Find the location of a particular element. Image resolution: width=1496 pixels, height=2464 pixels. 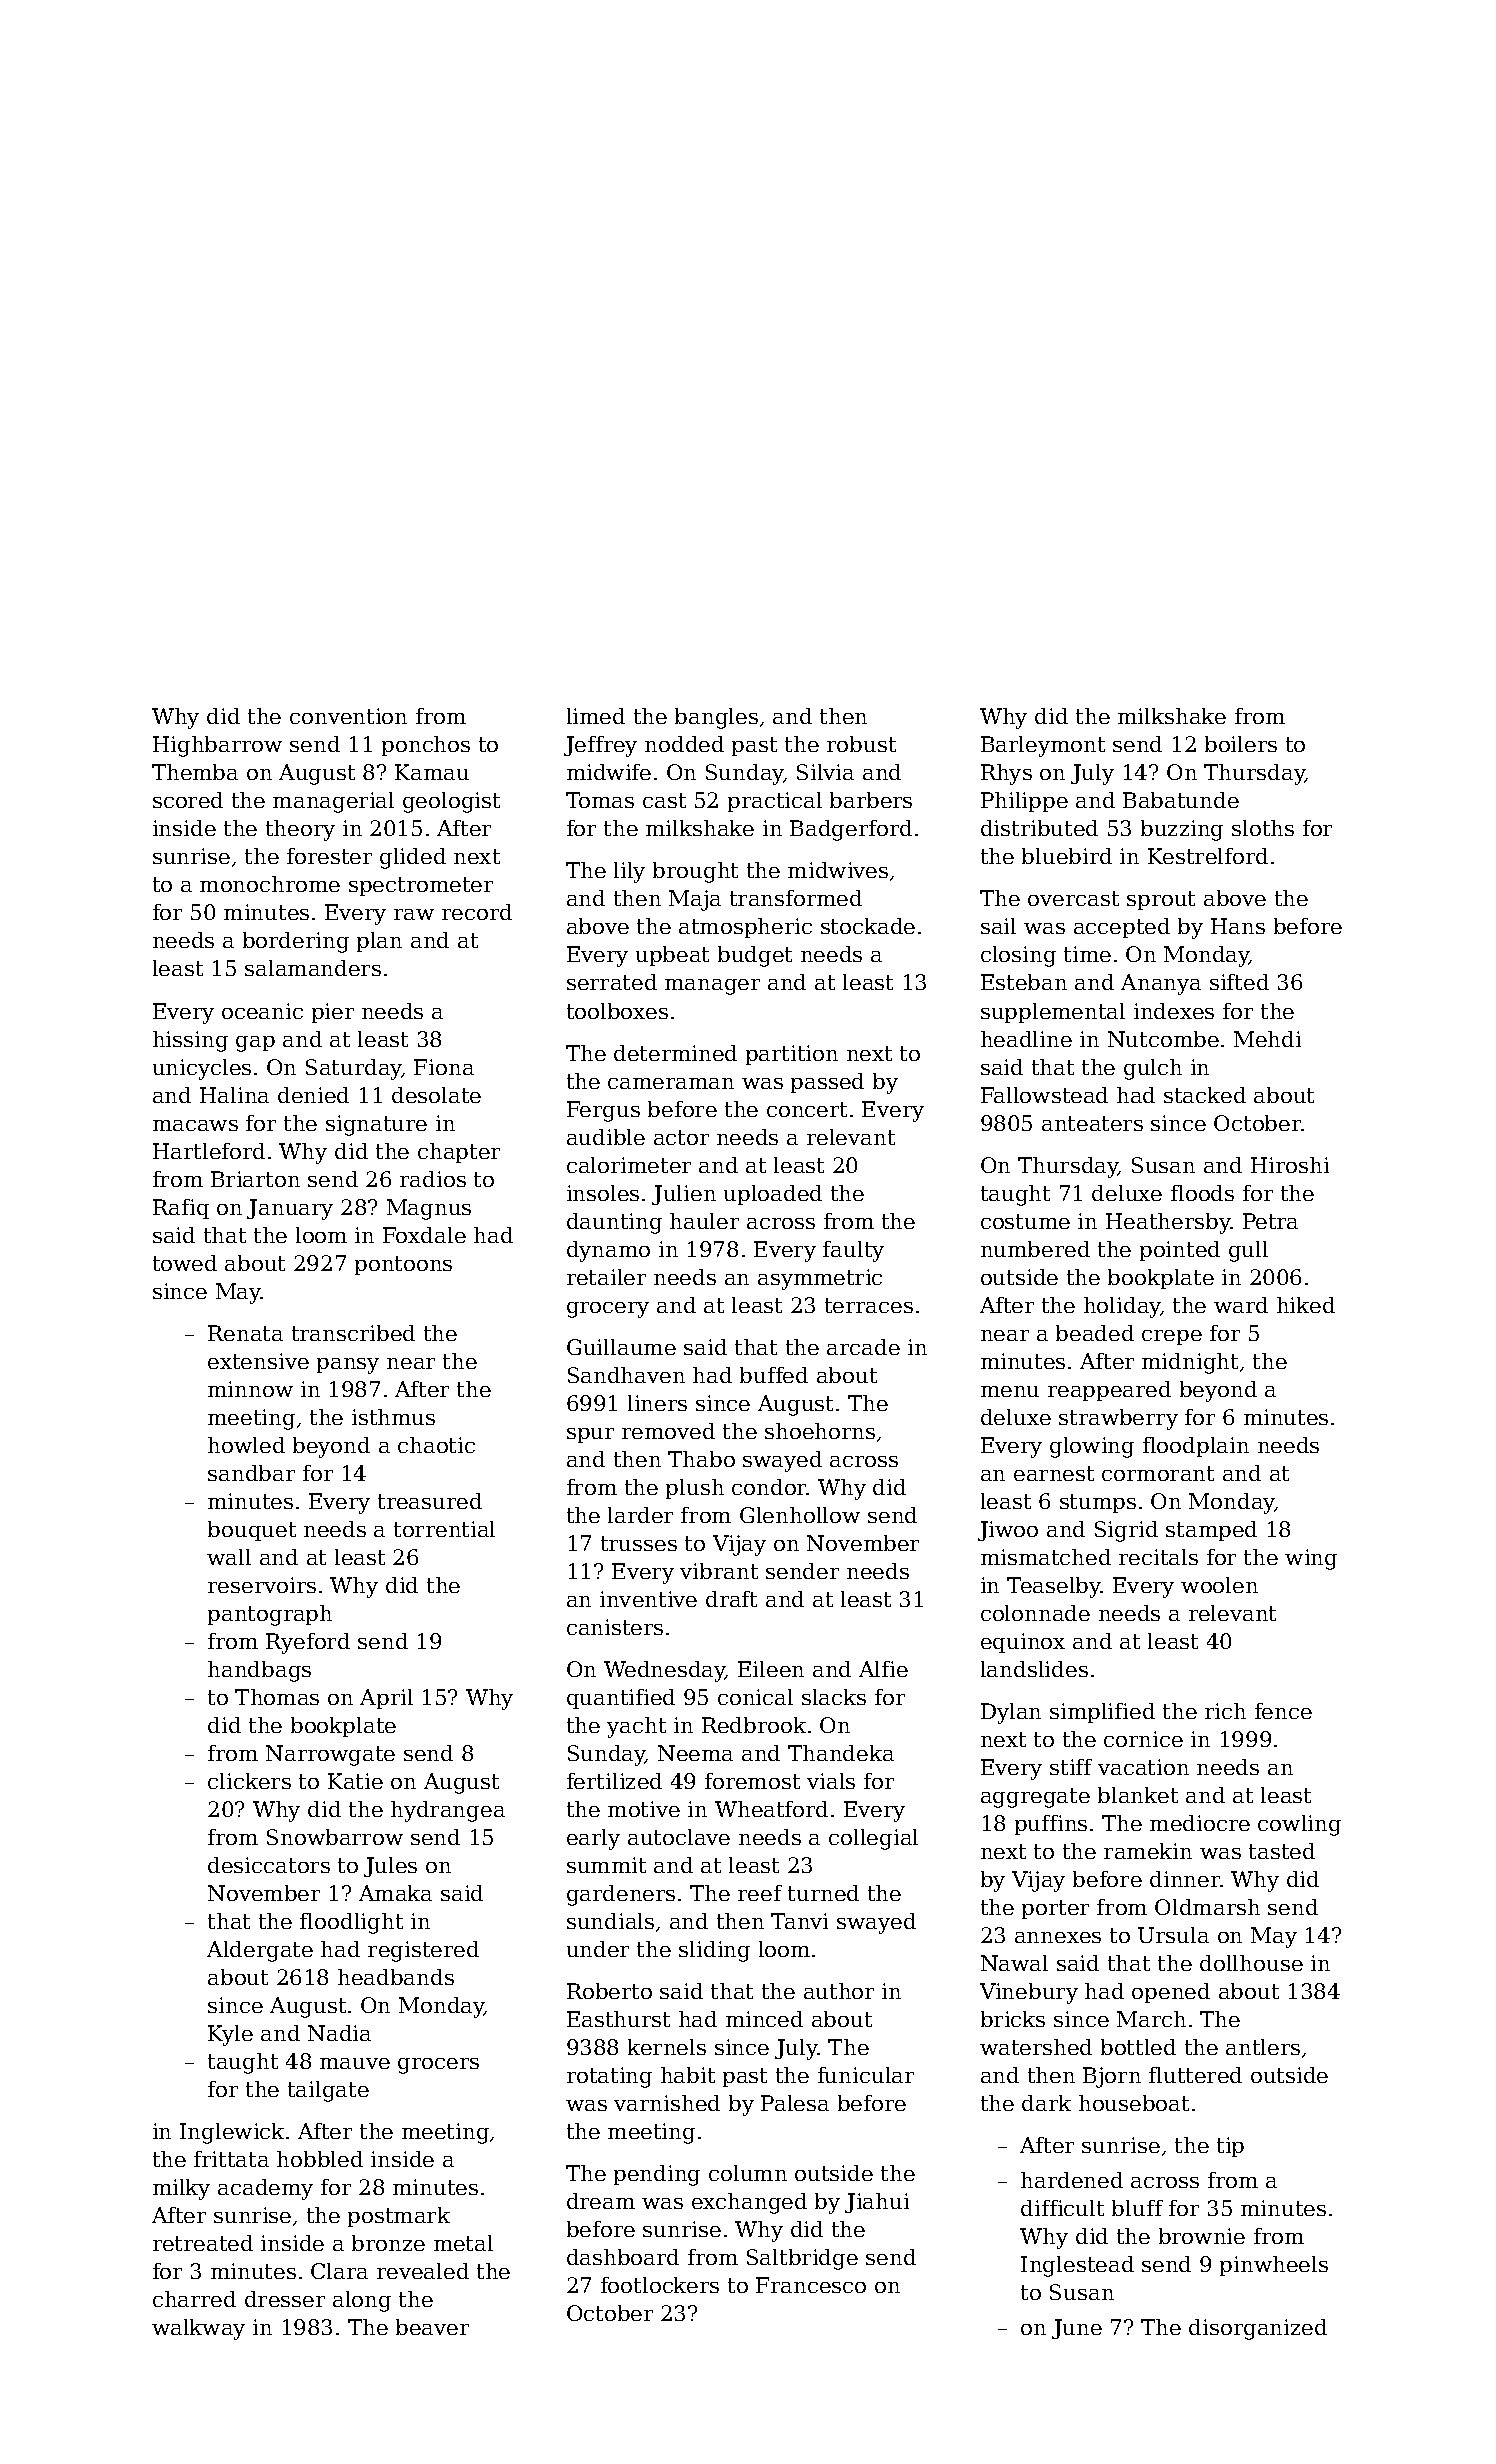

Kestrelford is located at coordinates (1208, 856).
